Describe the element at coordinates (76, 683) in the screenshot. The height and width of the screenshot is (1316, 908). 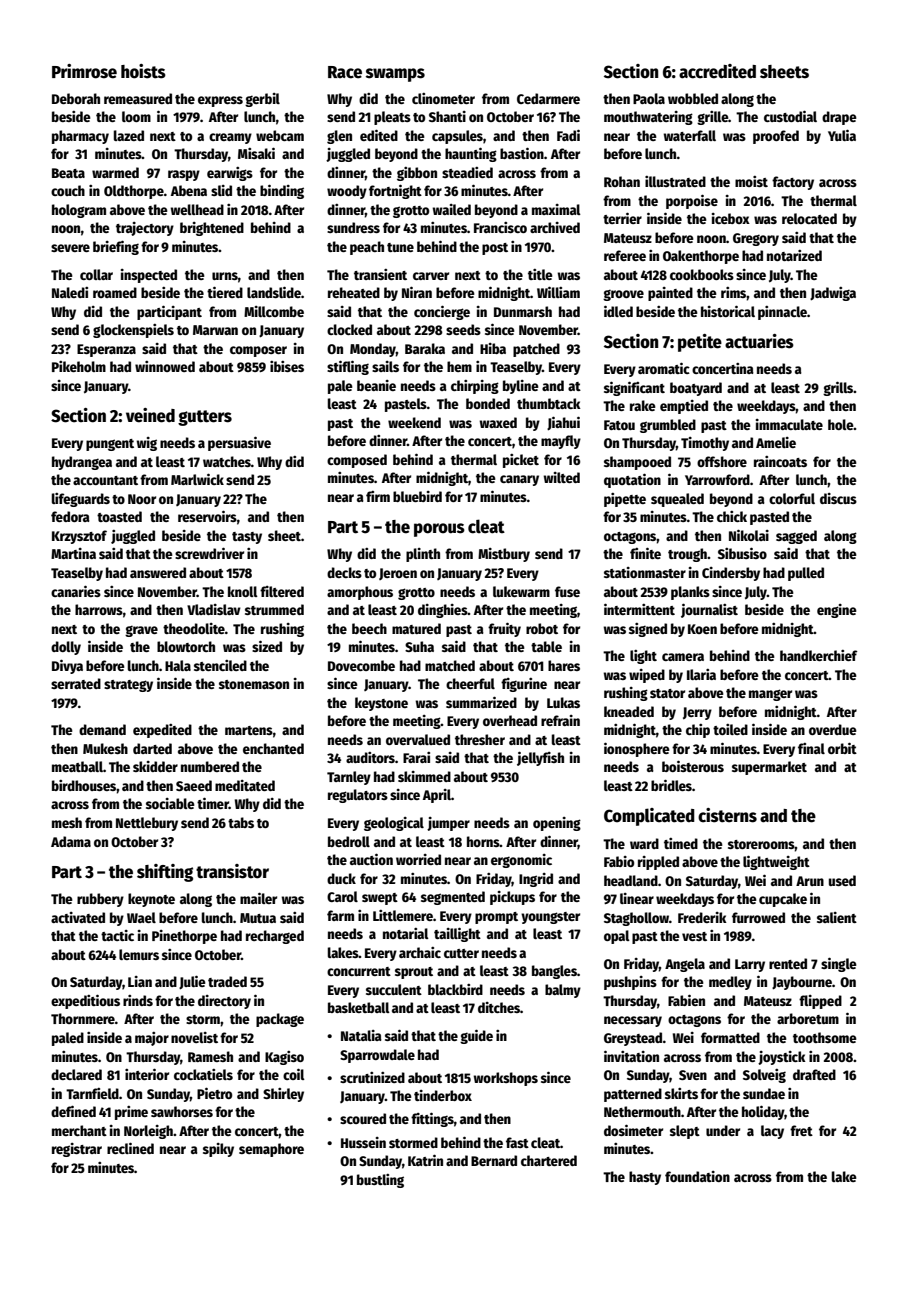
I see `serrated` at that location.
